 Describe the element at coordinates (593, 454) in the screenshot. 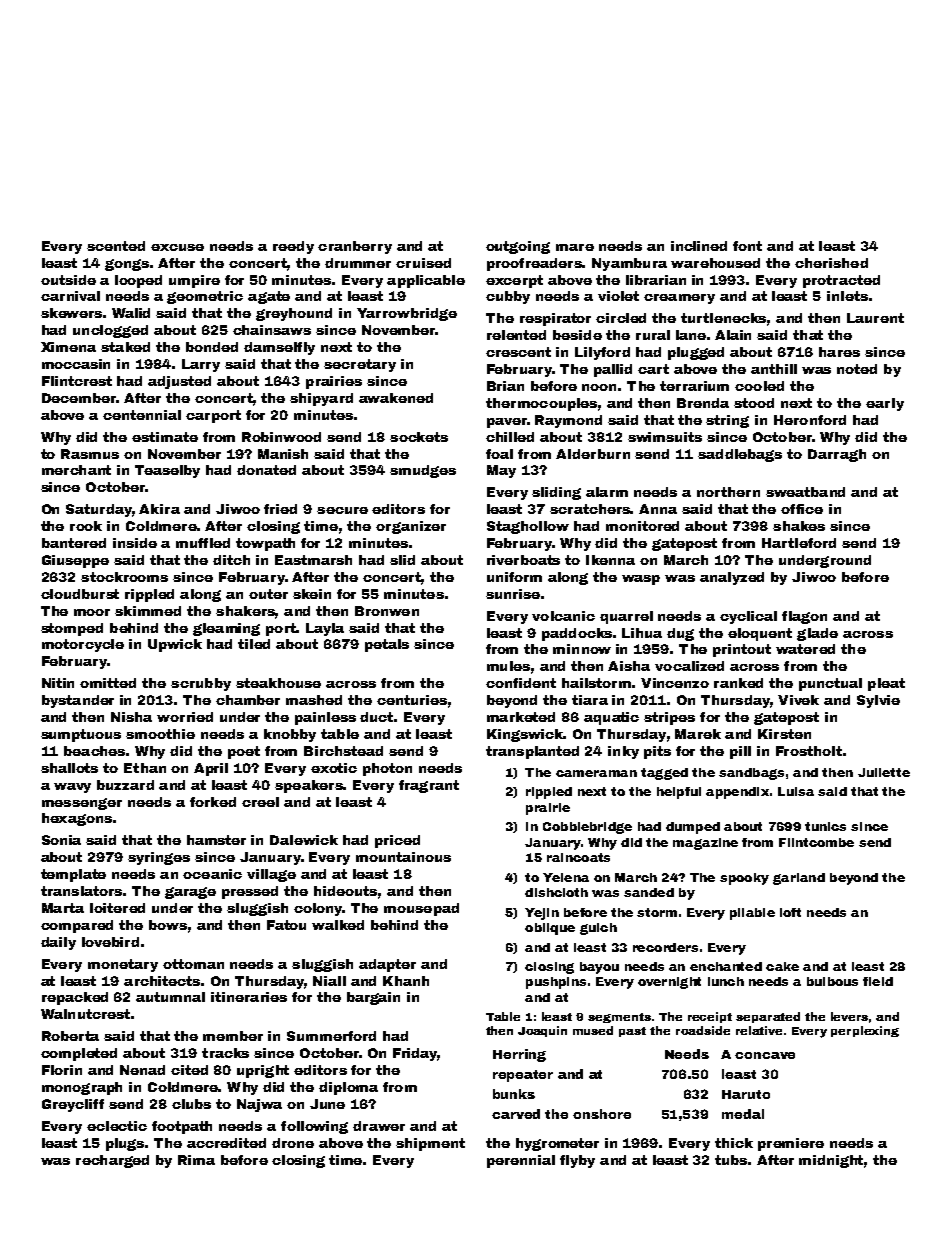

I see `Alderburn` at that location.
